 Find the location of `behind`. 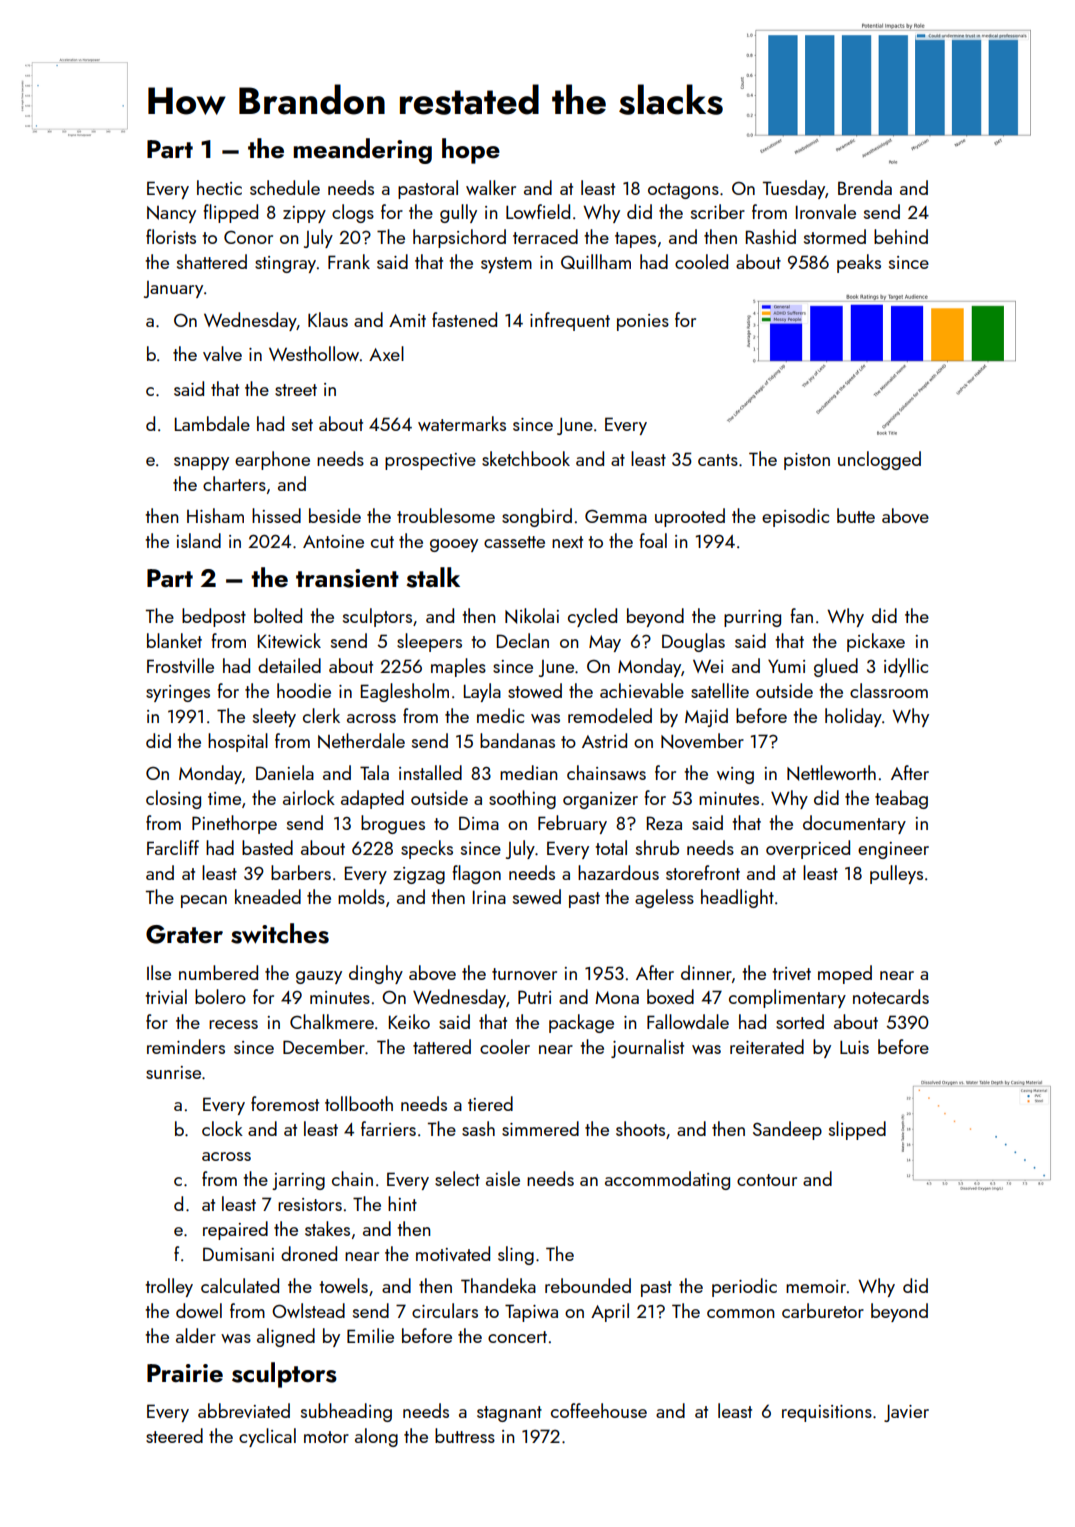

behind is located at coordinates (901, 236).
